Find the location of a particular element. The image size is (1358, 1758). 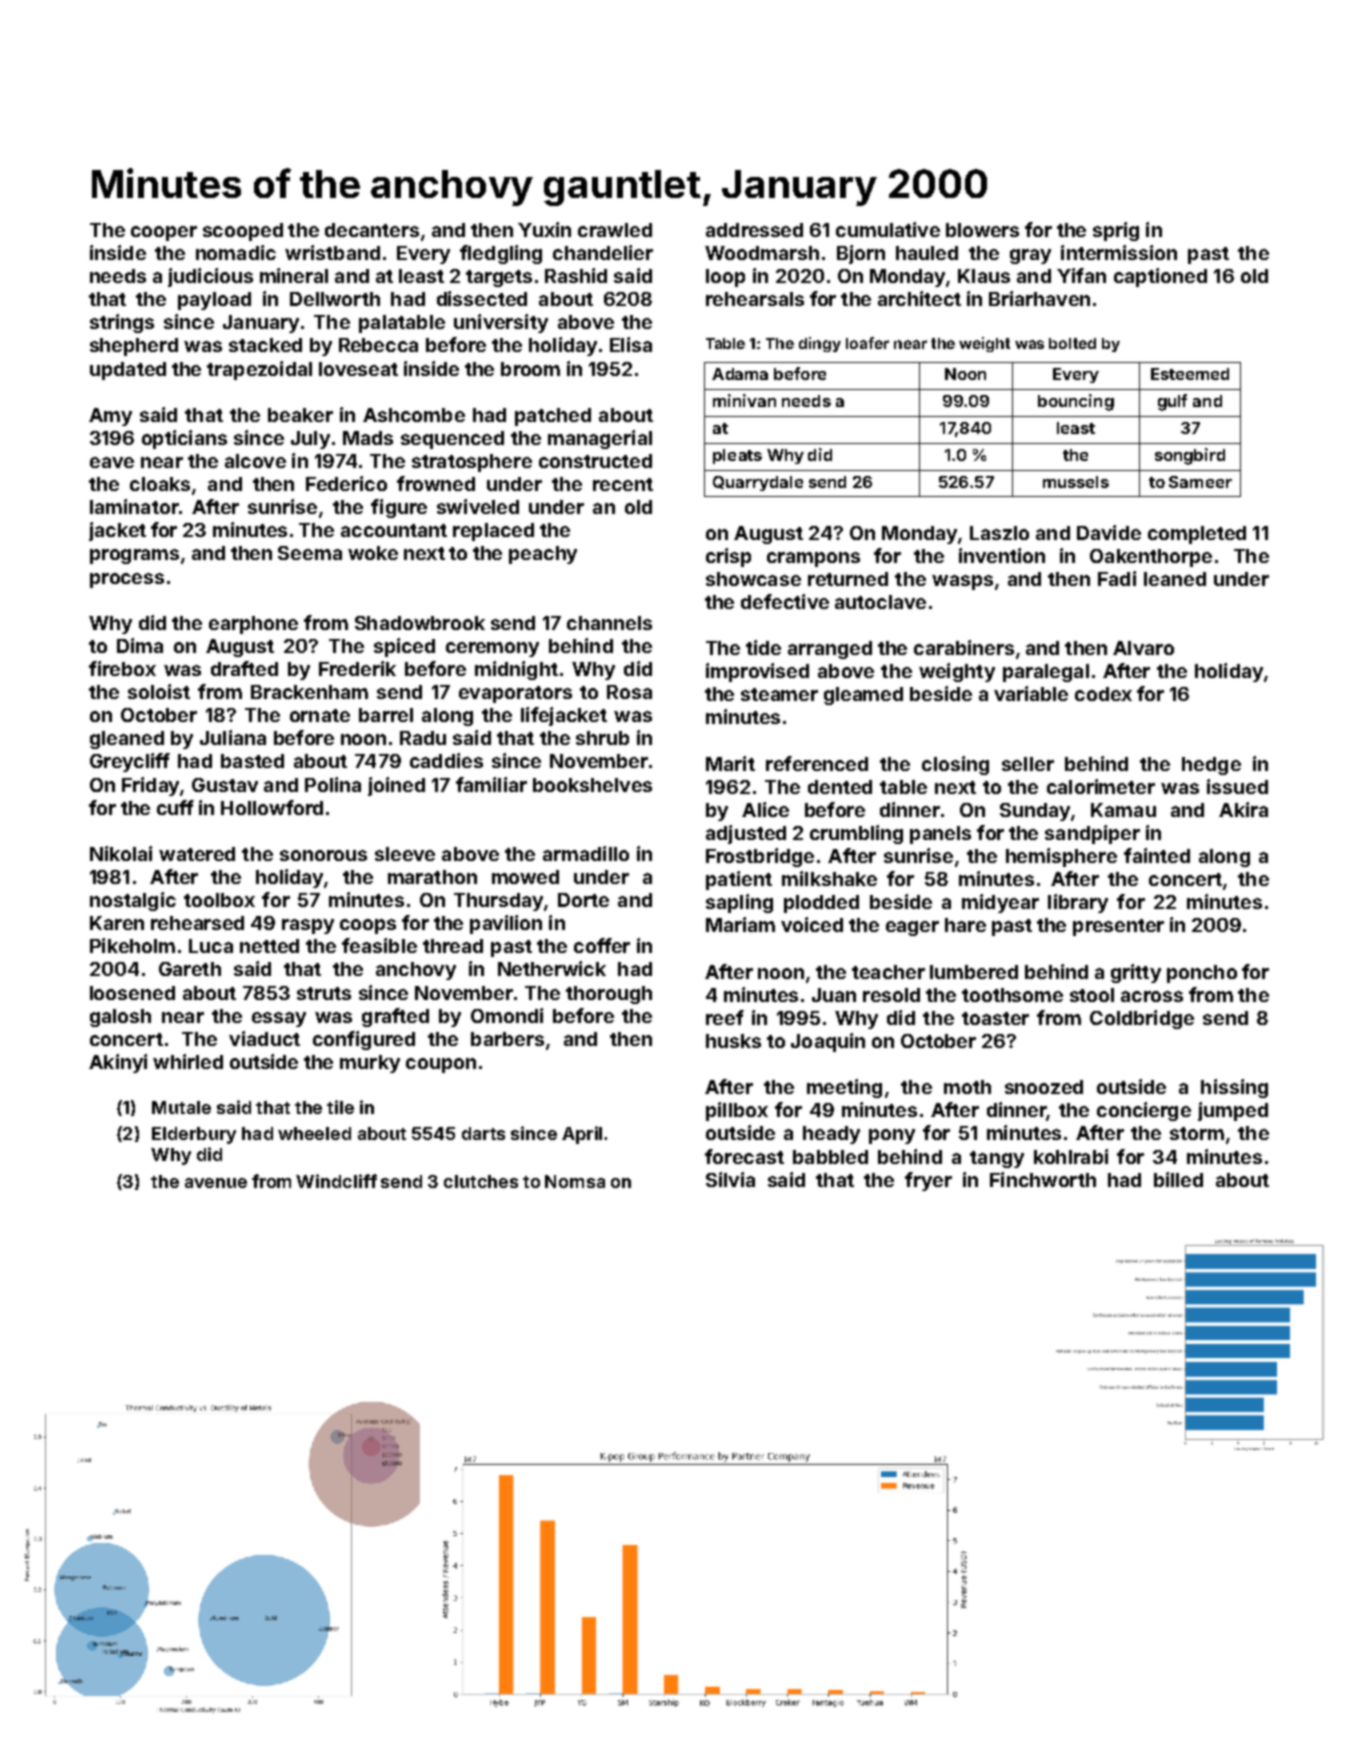

shepherd is located at coordinates (134, 347).
